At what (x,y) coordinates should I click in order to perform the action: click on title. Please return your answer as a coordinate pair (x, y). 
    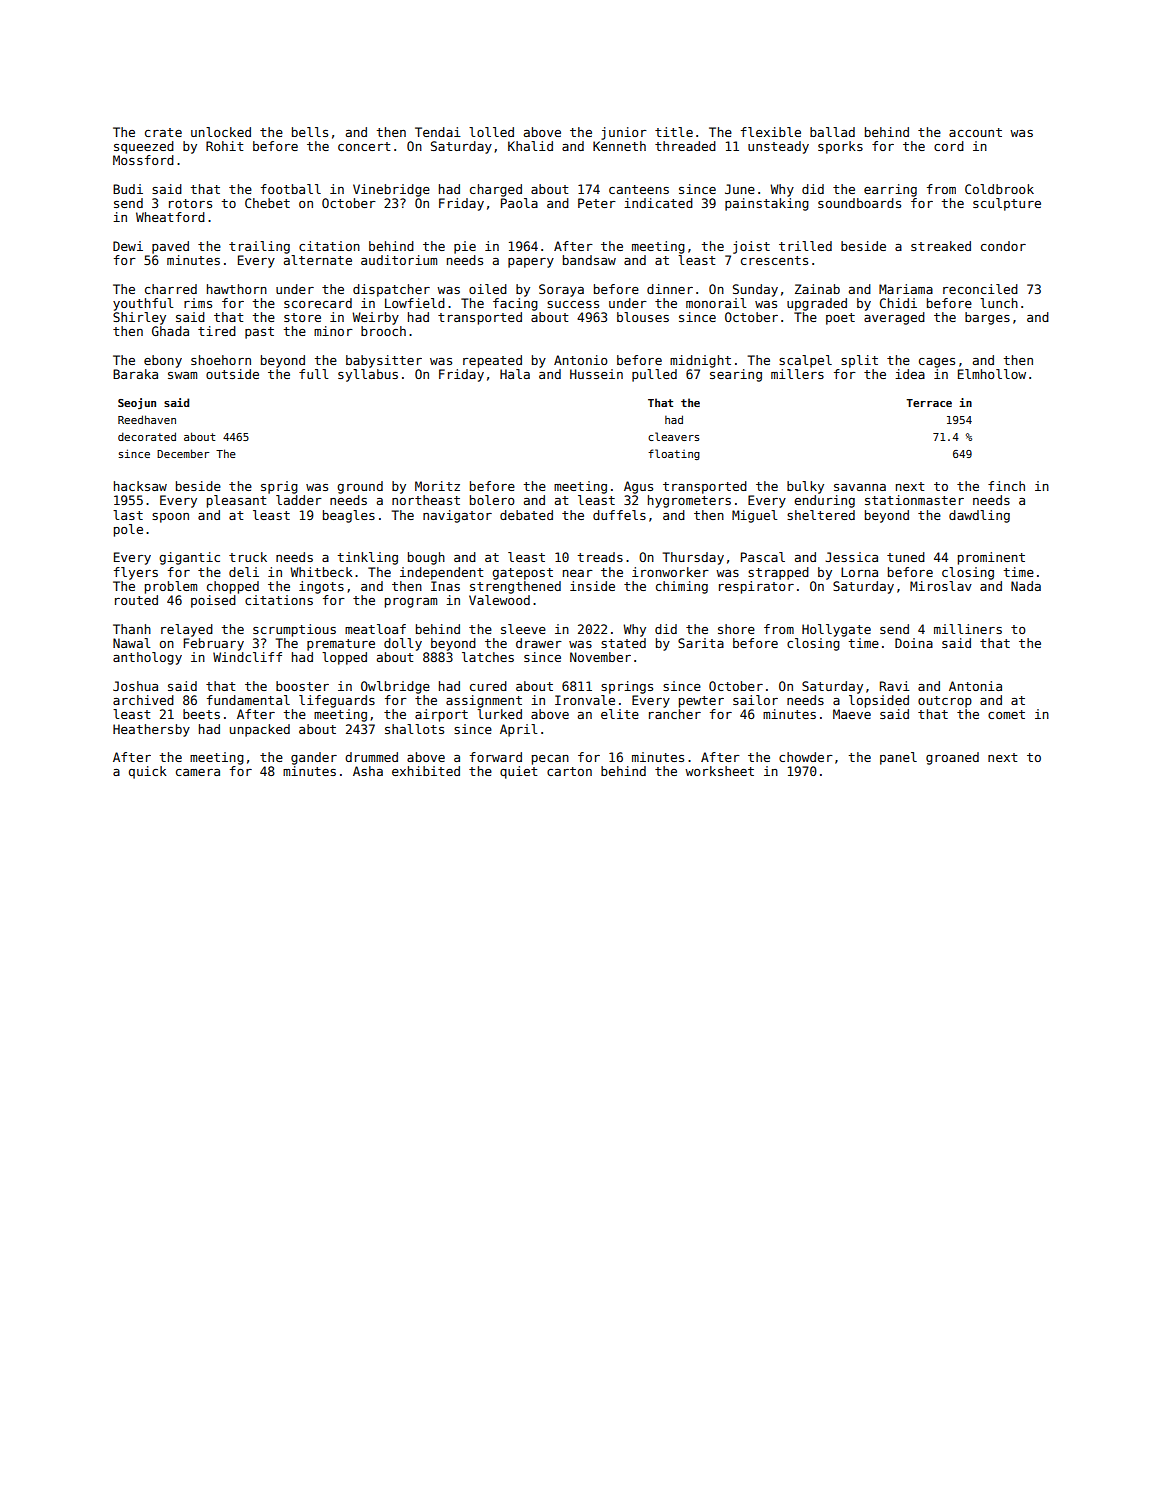
    Looking at the image, I should click on (674, 132).
